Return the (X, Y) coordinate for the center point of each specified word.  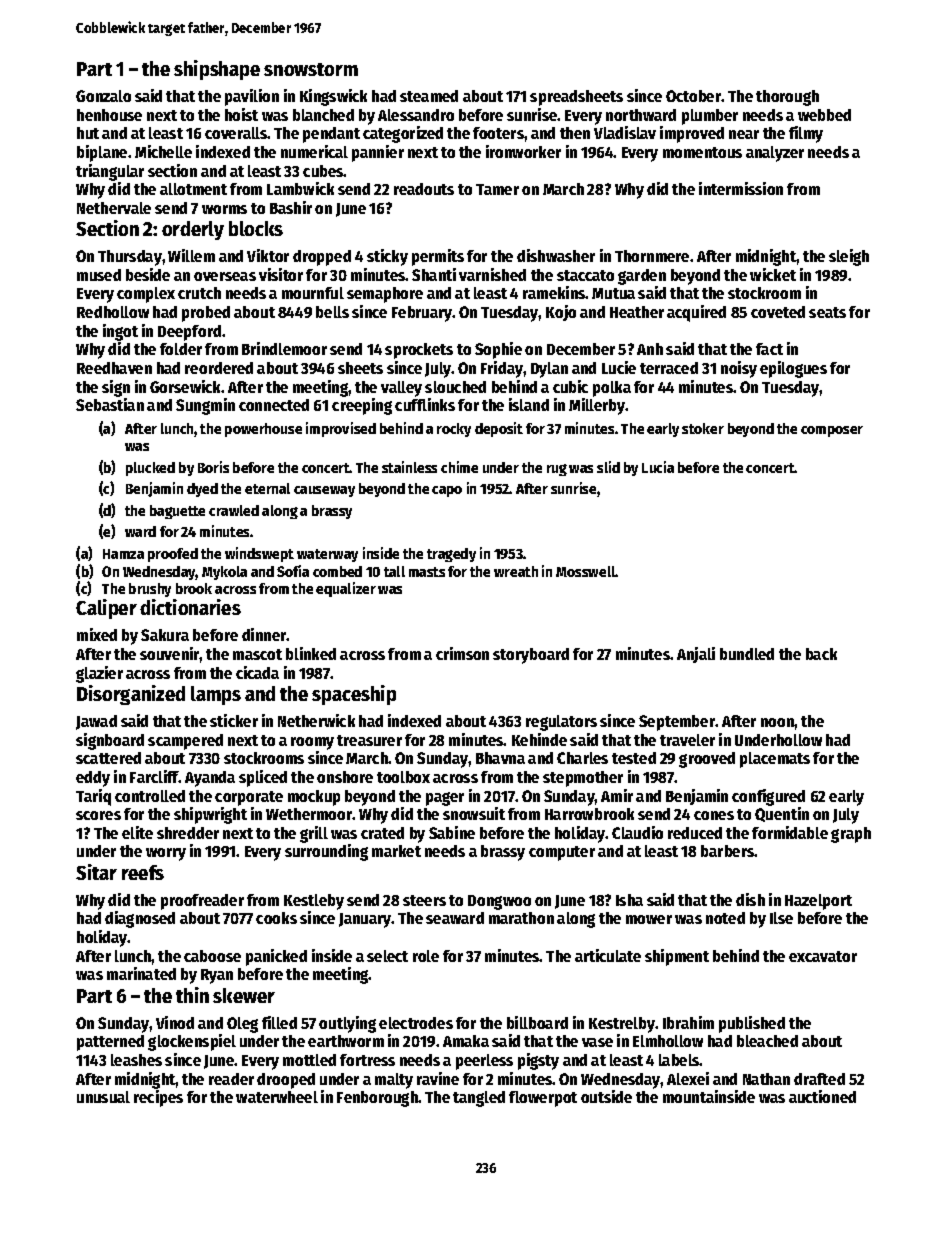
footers (498, 133)
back (821, 654)
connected (274, 405)
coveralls (236, 133)
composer (832, 431)
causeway (324, 491)
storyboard (531, 656)
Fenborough (377, 1099)
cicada (257, 672)
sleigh (849, 257)
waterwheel (277, 1097)
